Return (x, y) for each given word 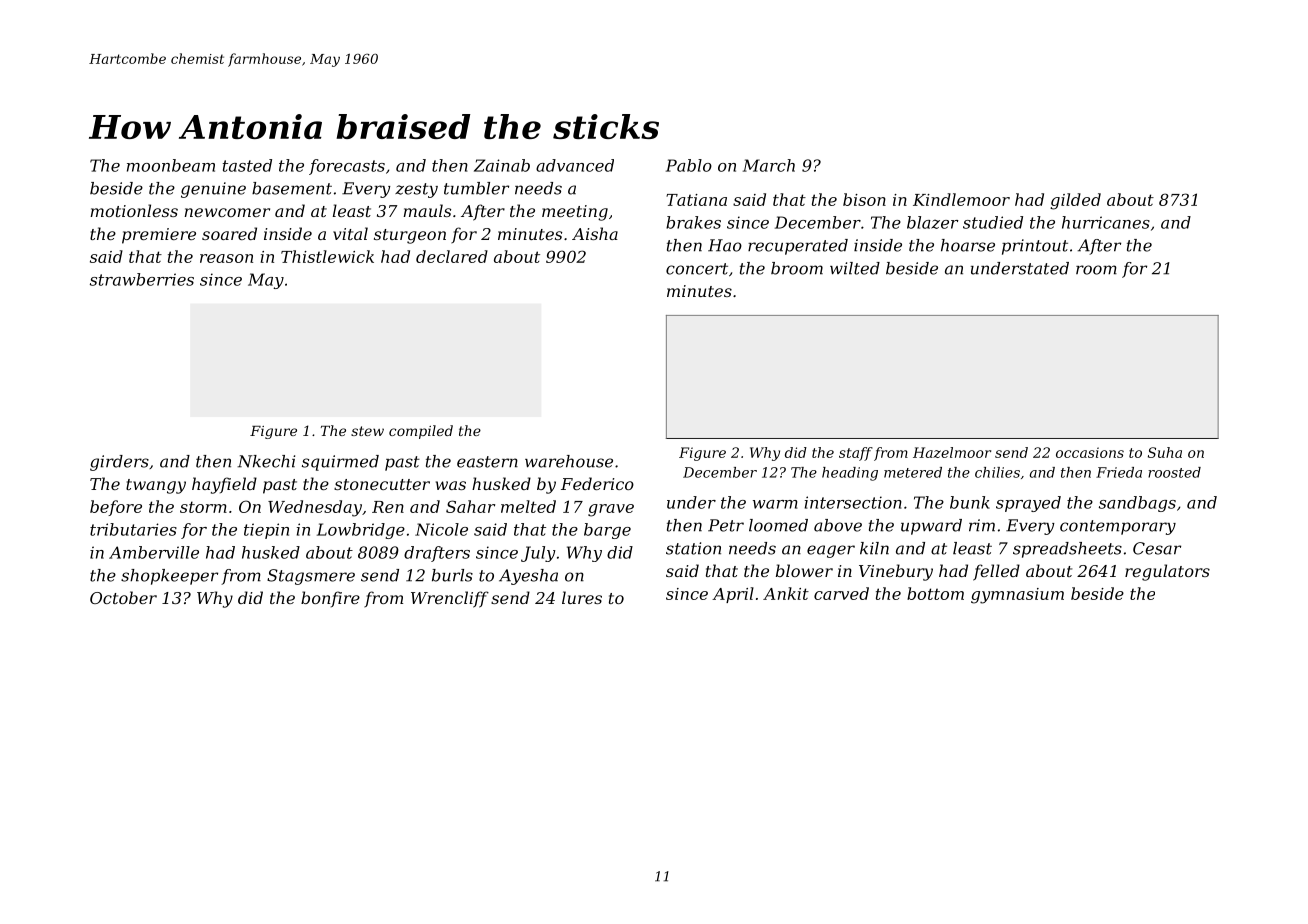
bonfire (330, 599)
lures (582, 597)
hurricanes (1106, 222)
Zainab (502, 165)
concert (697, 269)
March (769, 165)
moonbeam (171, 165)
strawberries (142, 279)
